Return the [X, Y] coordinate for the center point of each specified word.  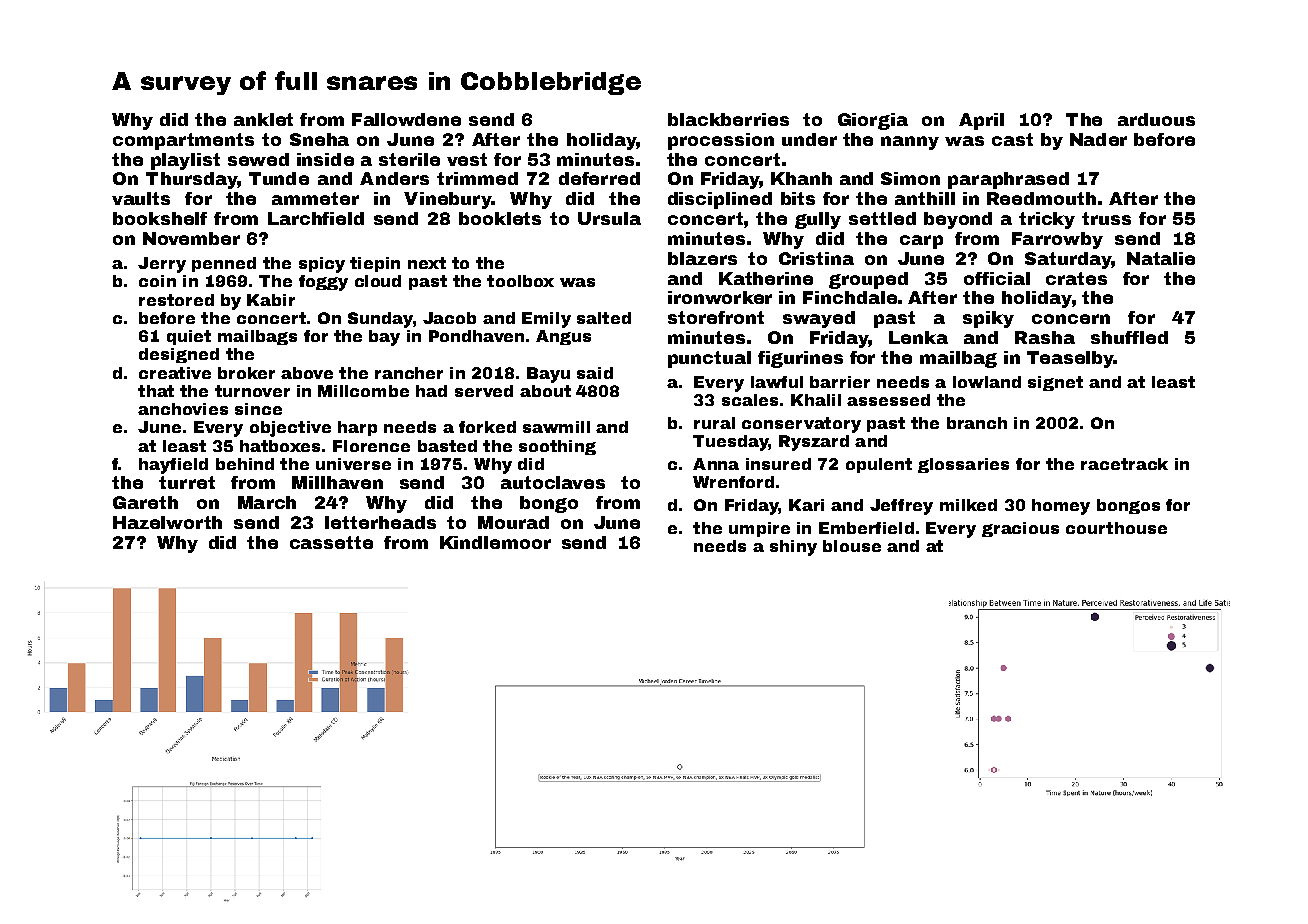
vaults [141, 198]
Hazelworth [167, 522]
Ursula [609, 218]
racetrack [1124, 464]
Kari [806, 505]
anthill [925, 198]
